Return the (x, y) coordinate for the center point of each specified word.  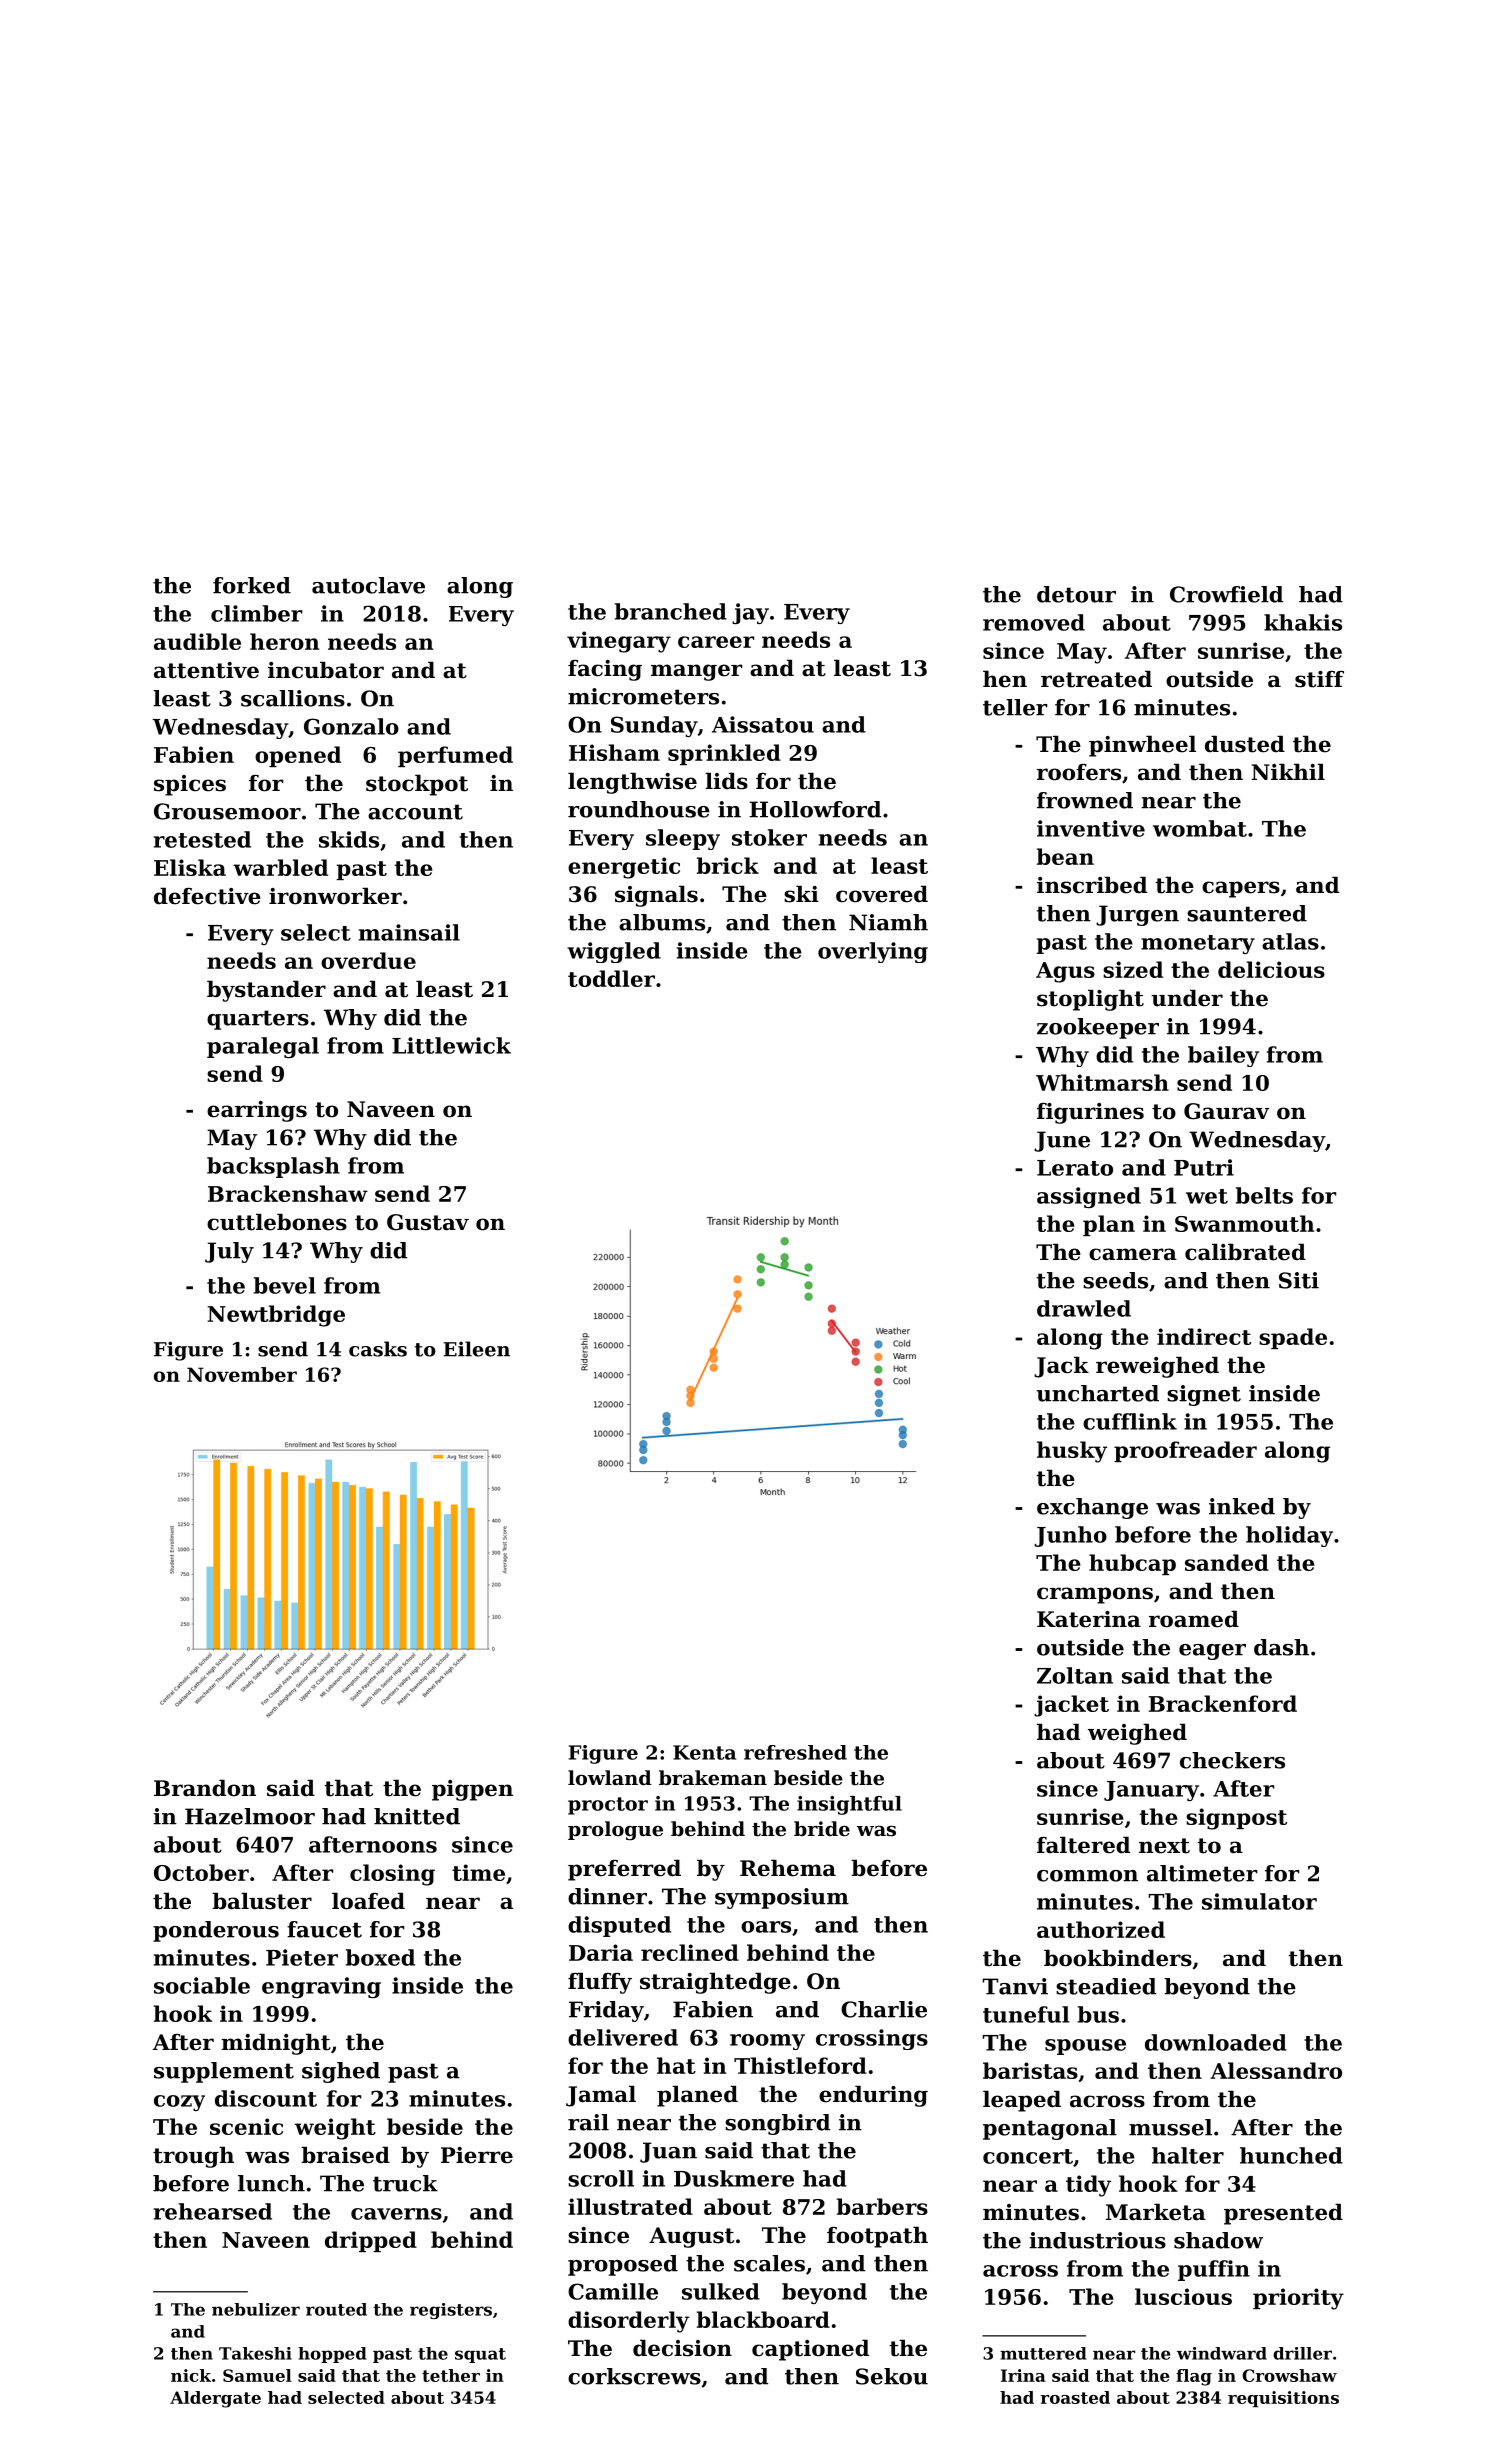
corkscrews (634, 2376)
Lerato (1075, 1168)
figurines (1090, 1113)
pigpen (472, 1790)
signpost (1236, 1819)
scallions (293, 698)
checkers (1232, 1760)
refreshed (795, 1752)
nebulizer (256, 2309)
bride (822, 1828)
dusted (1245, 744)
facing (605, 670)
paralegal (263, 1047)
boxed (380, 1957)
